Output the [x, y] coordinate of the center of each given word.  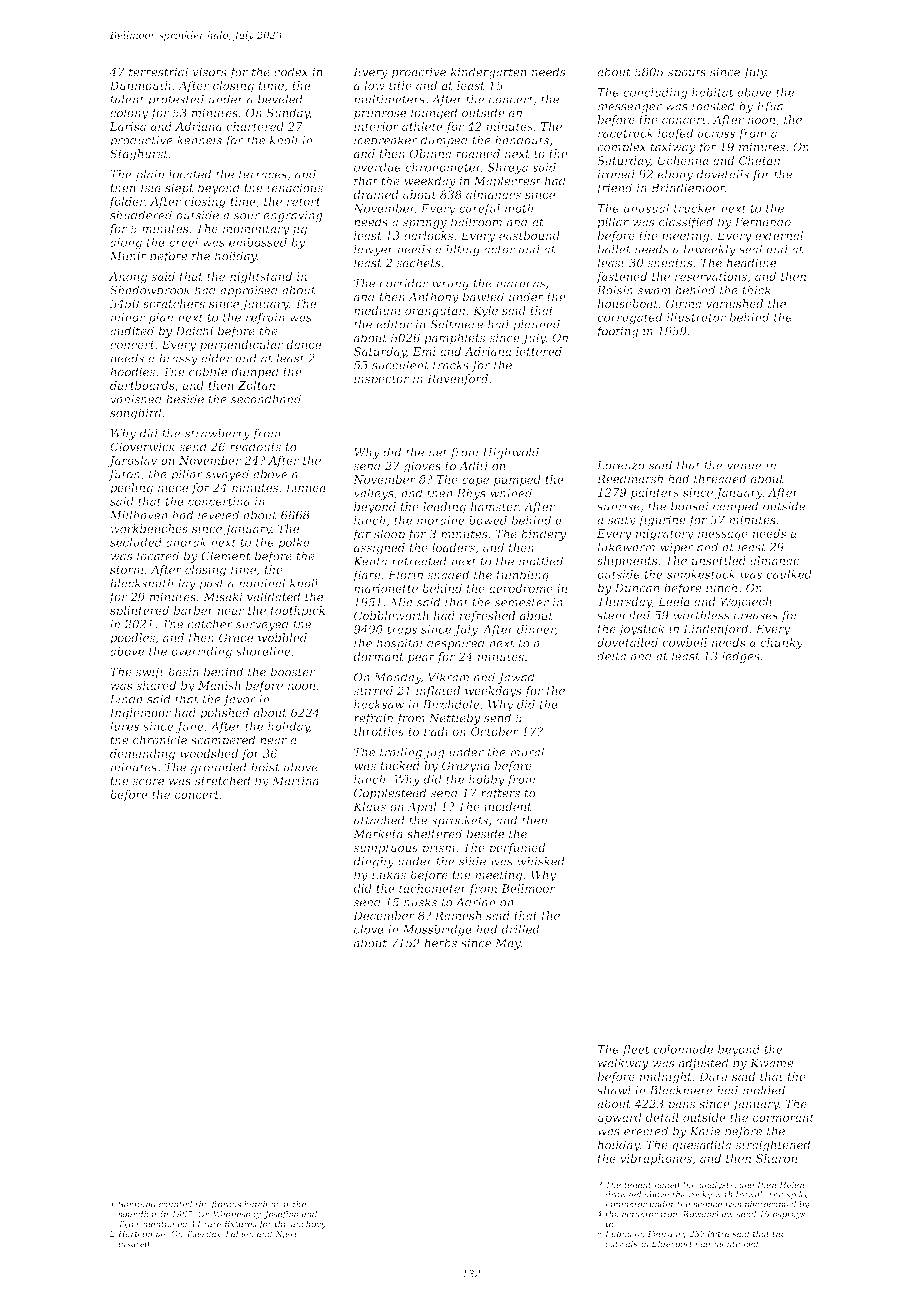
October [495, 731]
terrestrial [158, 72]
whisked [541, 861]
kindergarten [488, 73]
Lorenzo [621, 465]
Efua [769, 107]
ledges [741, 657]
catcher [210, 624]
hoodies [132, 372]
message [723, 536]
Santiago [137, 1205]
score [148, 782]
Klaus [369, 806]
